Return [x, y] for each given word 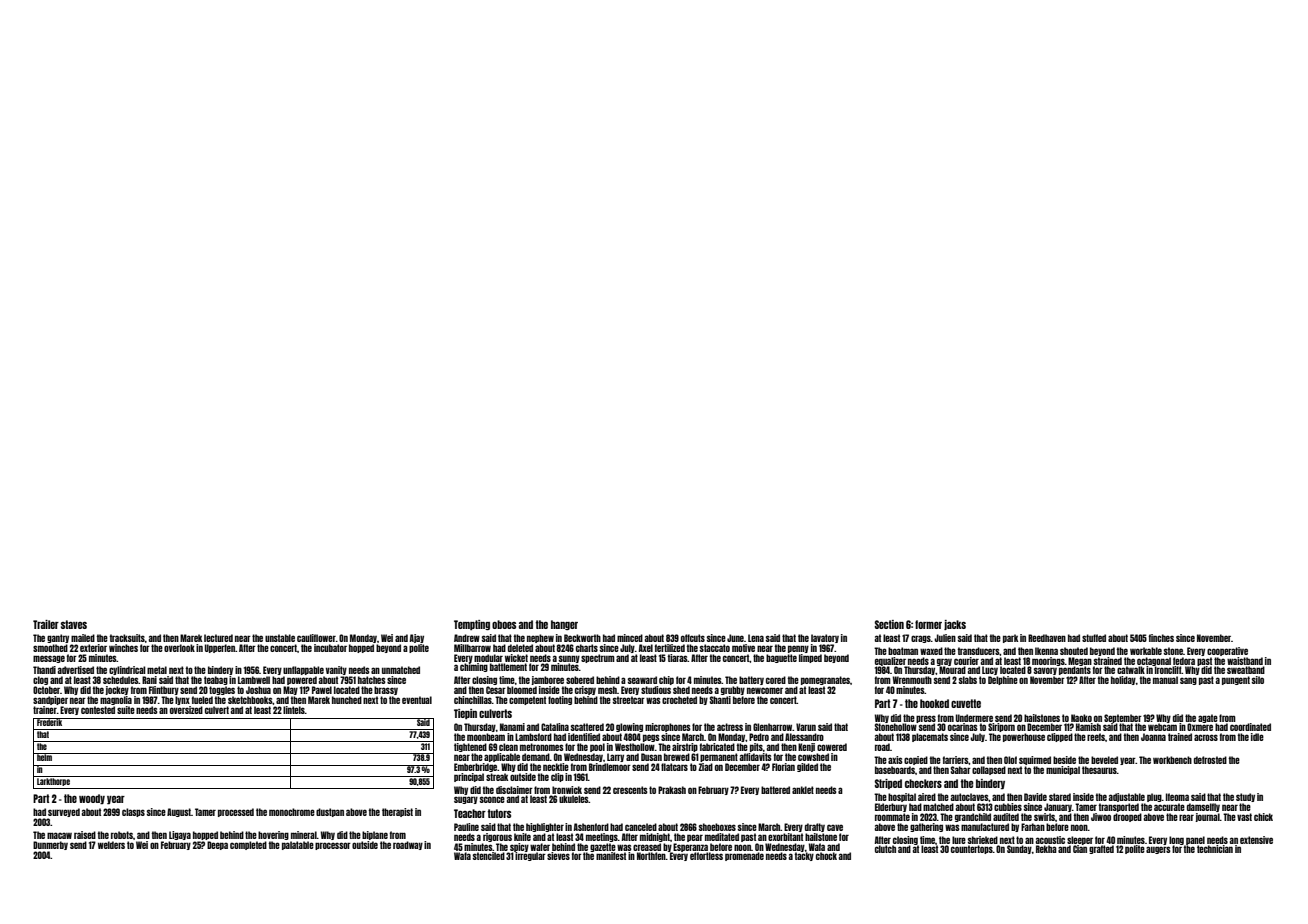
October [46, 690]
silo [1258, 680]
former [928, 624]
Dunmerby [50, 845]
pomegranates [825, 680]
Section [889, 624]
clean [508, 747]
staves [74, 624]
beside [1064, 760]
